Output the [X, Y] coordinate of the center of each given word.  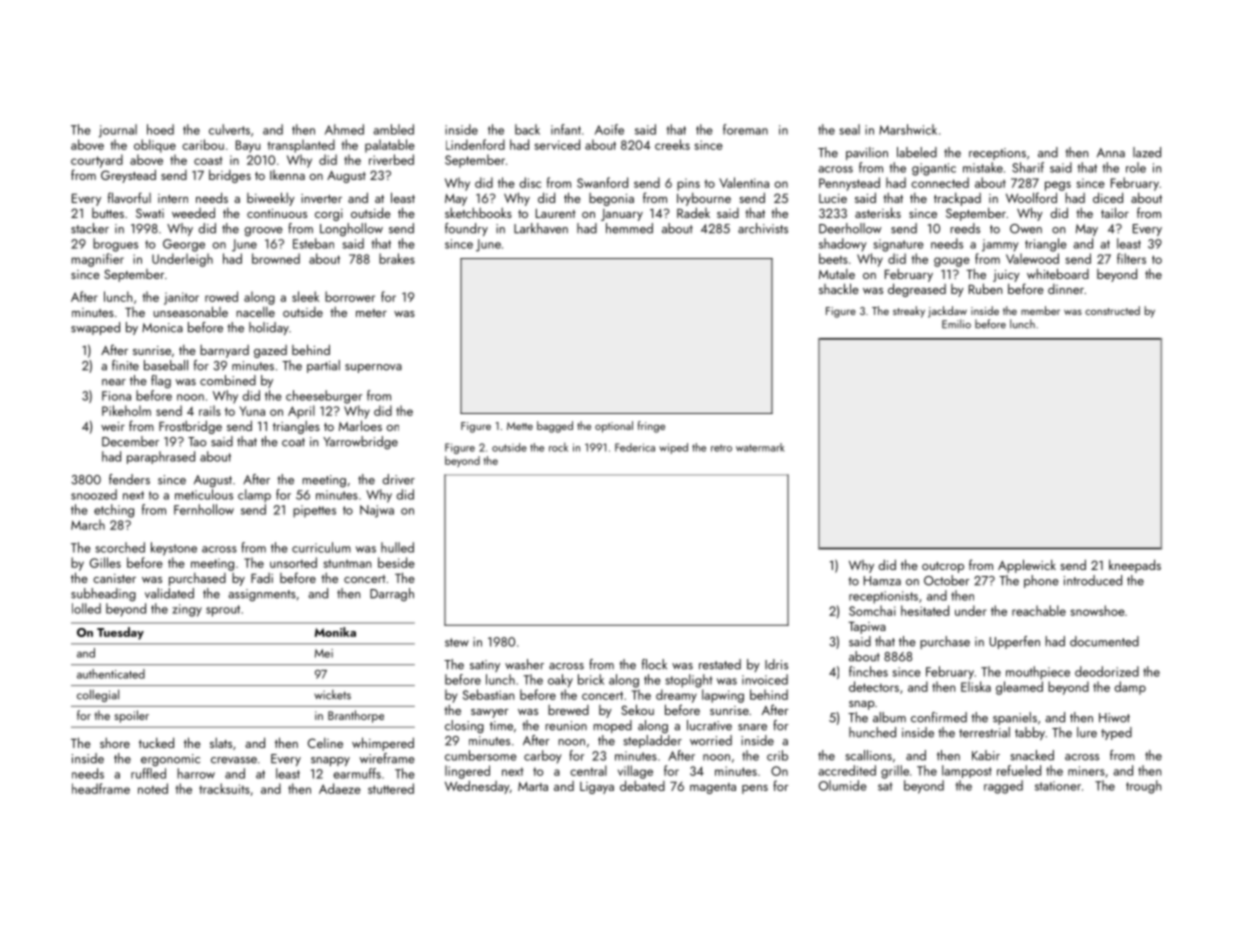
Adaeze [340, 788]
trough [1143, 787]
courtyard [97, 161]
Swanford [602, 182]
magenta [713, 788]
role [1136, 167]
